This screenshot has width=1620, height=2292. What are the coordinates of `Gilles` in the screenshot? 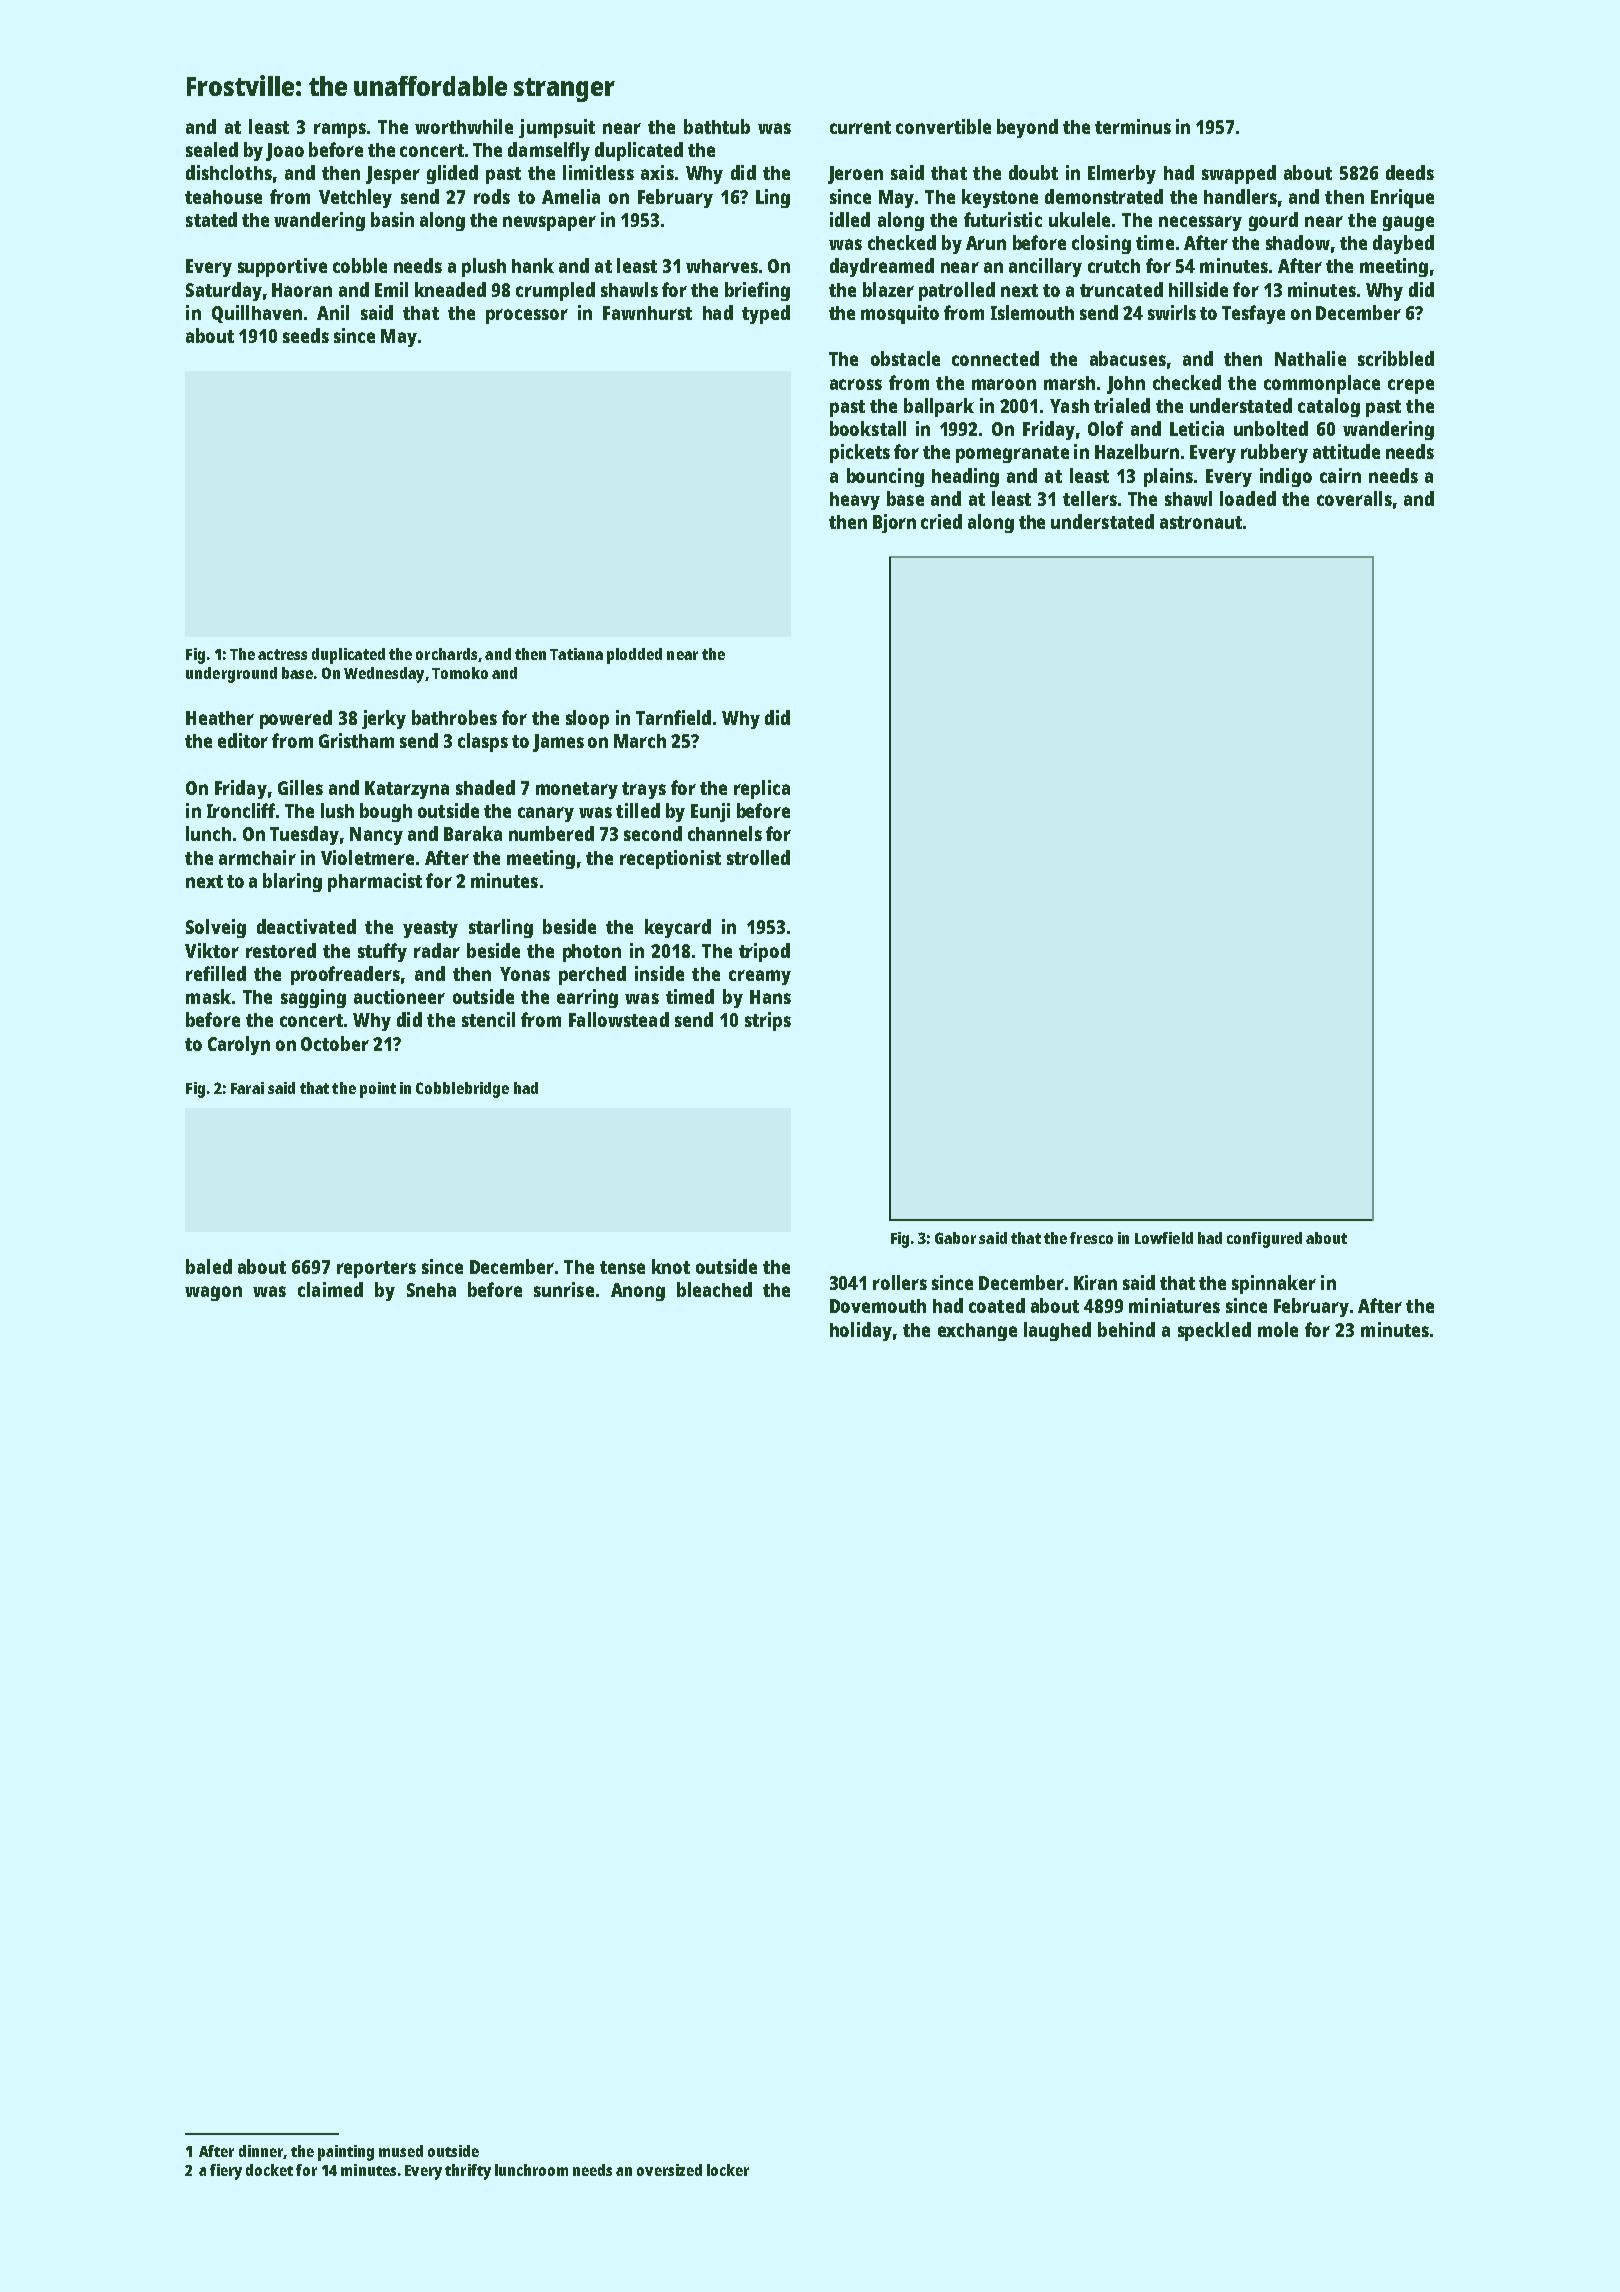 It's located at (300, 787).
